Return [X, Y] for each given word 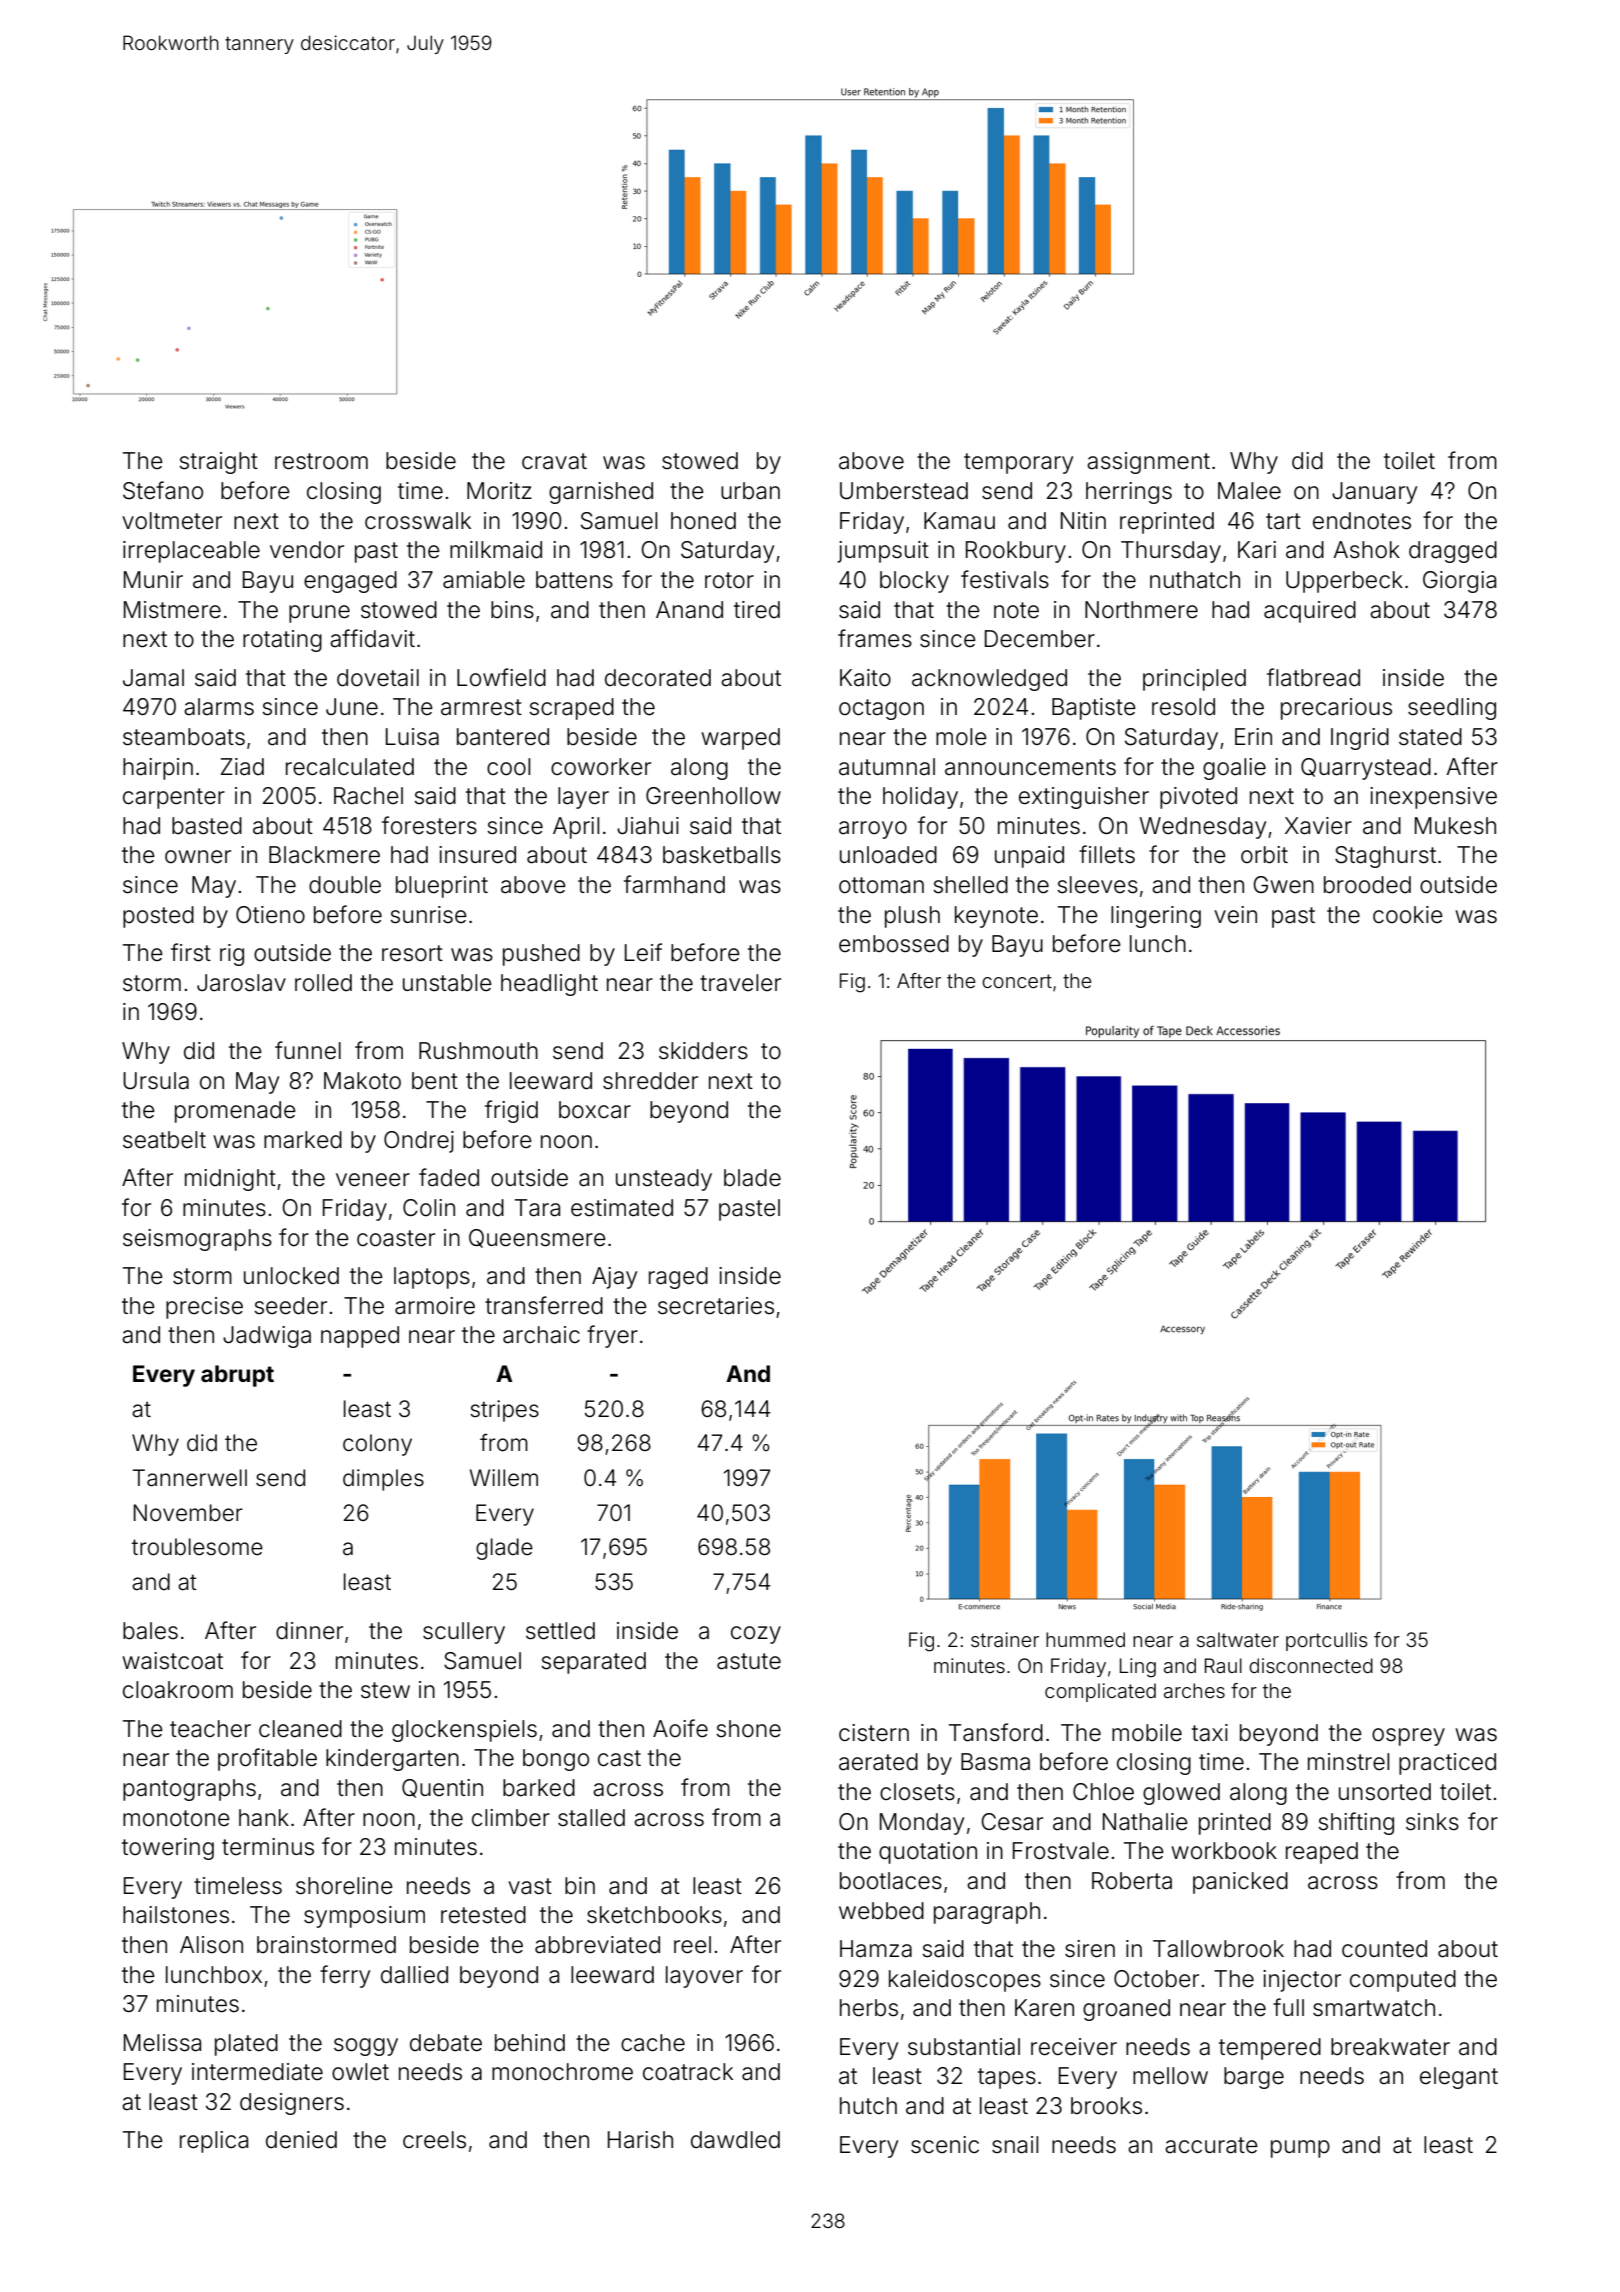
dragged [1453, 552]
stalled [591, 1818]
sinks [1432, 1822]
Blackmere [324, 855]
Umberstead [904, 491]
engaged [350, 582]
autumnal [887, 767]
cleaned [300, 1729]
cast [619, 1758]
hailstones [176, 1915]
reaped [1322, 1853]
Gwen [1283, 885]
